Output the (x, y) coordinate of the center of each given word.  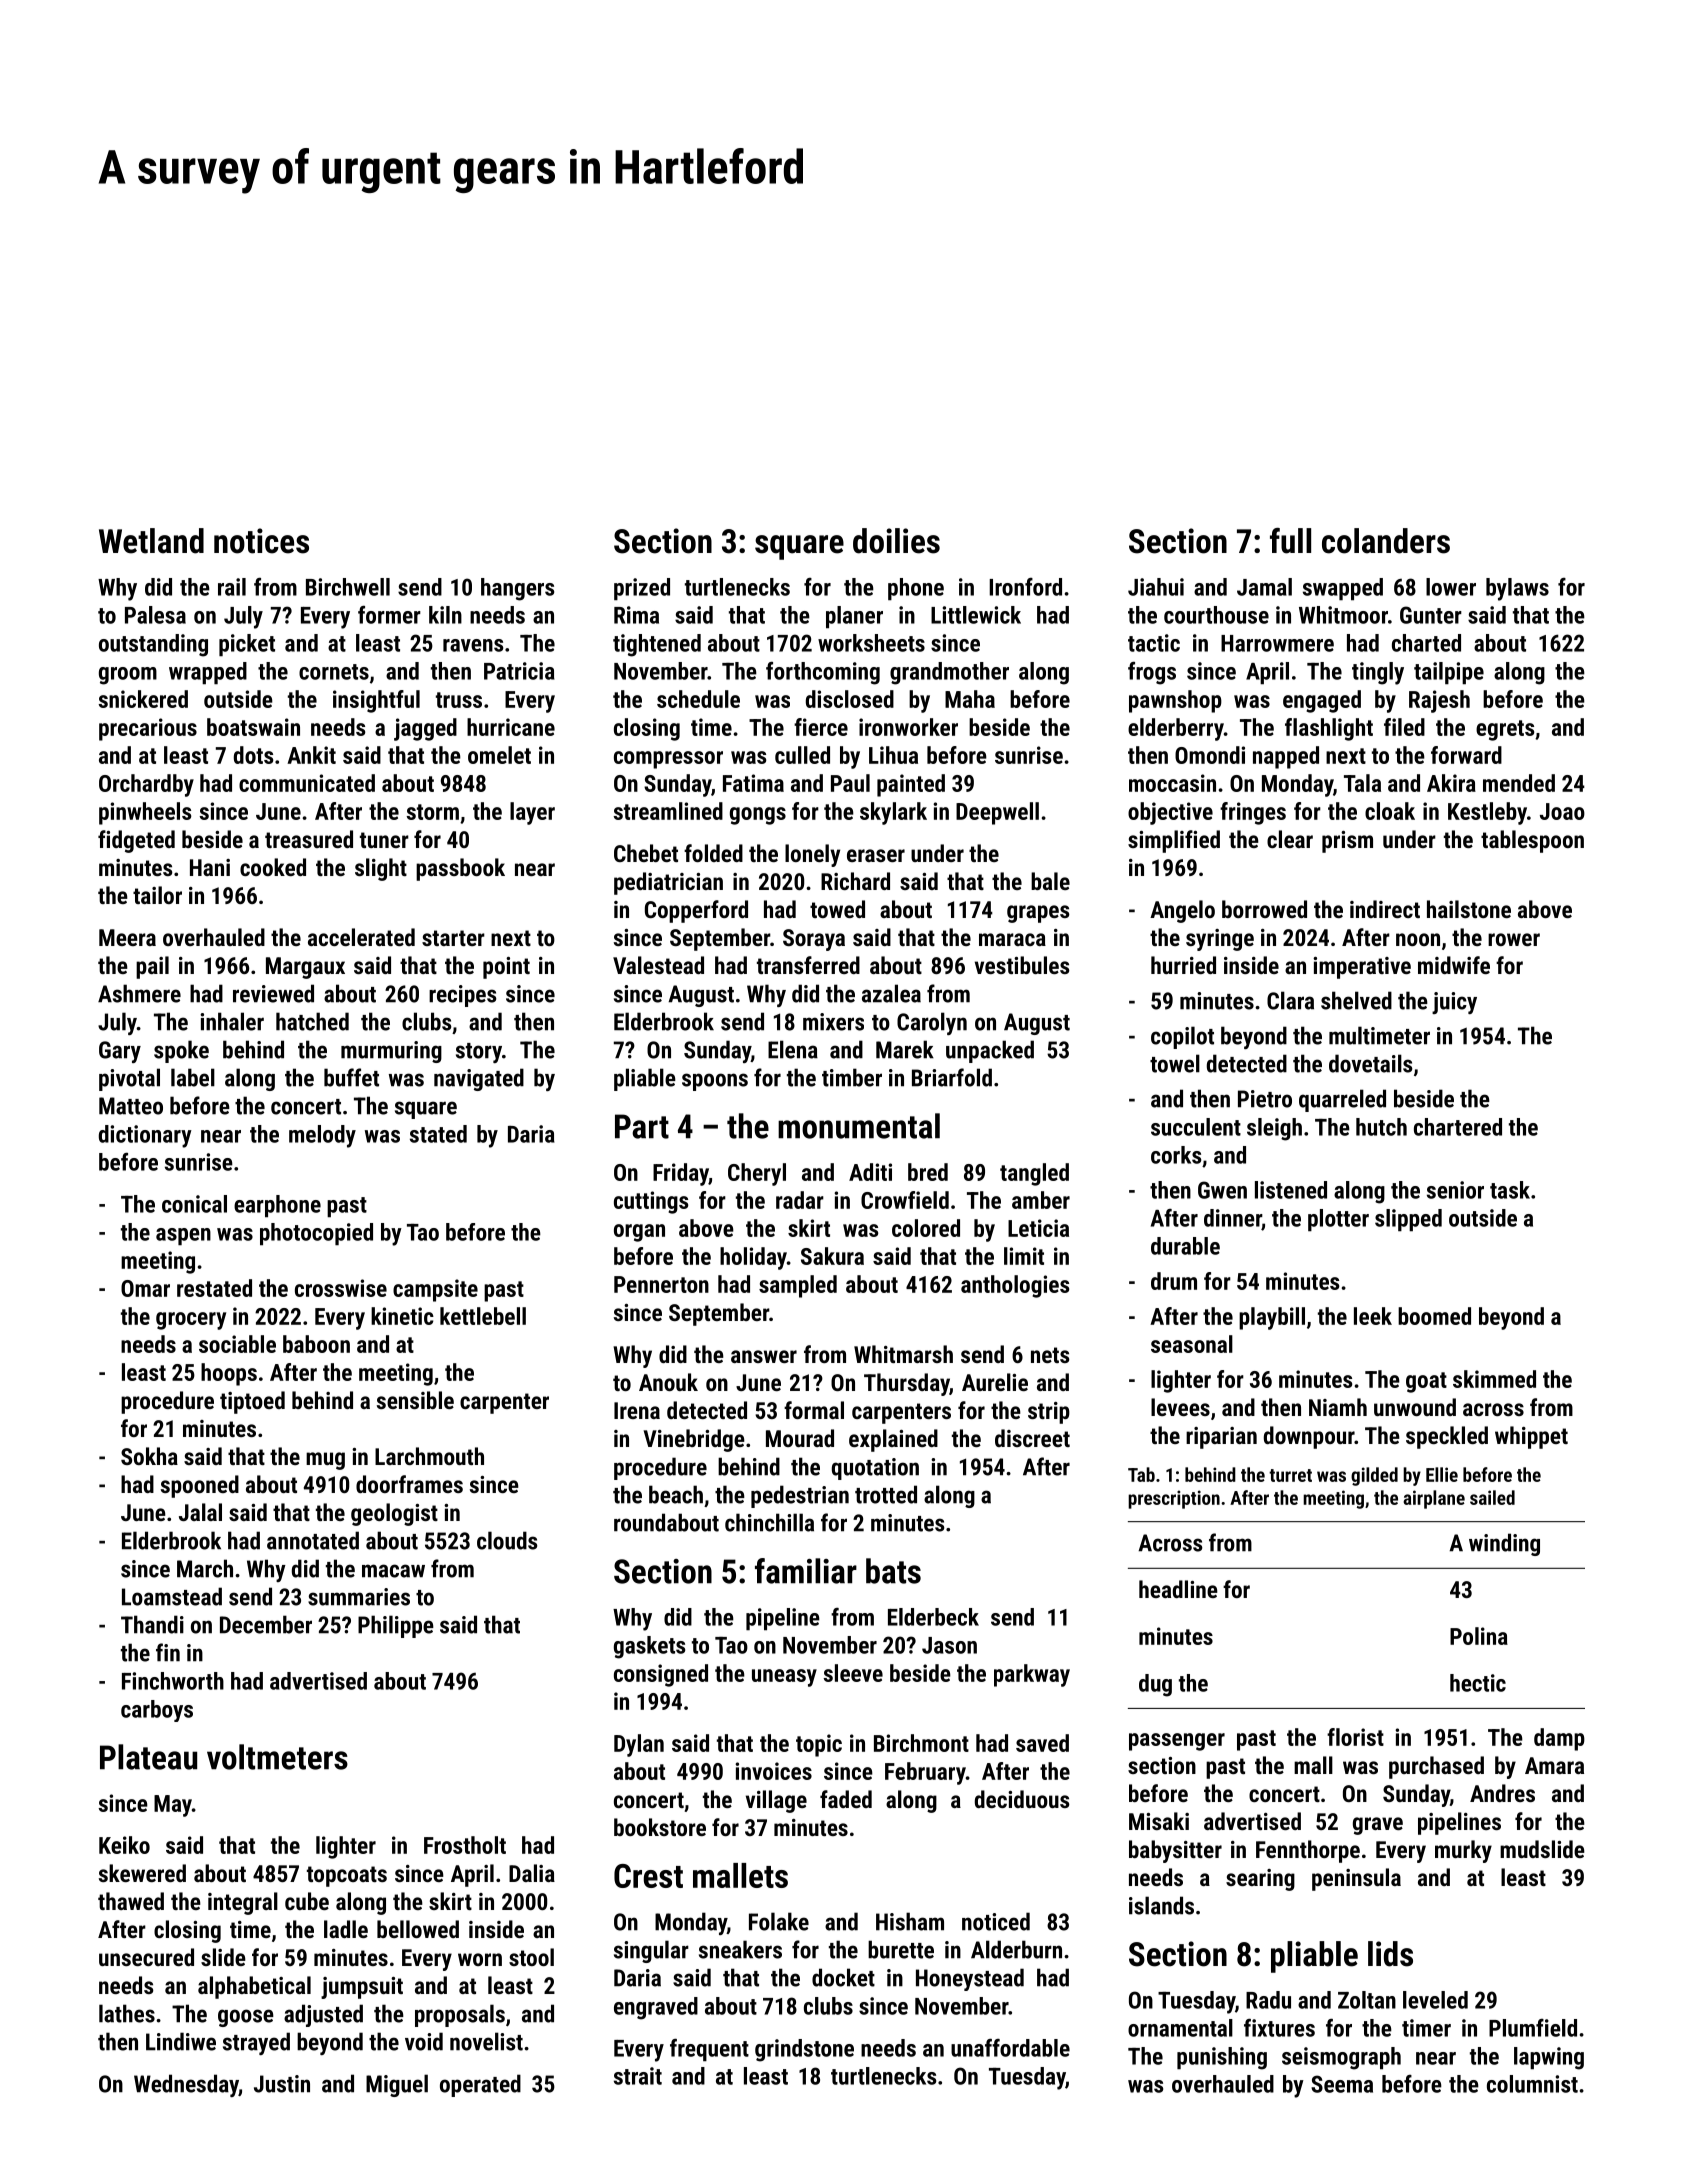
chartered (1458, 1127)
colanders (1386, 541)
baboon (316, 1344)
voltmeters (277, 1757)
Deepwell (997, 813)
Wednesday (186, 2085)
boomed (1434, 1316)
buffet (351, 1077)
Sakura (832, 1256)
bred (928, 1172)
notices (261, 541)
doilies (896, 541)
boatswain (253, 727)
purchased (1436, 1767)
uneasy (784, 1678)
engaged (1322, 701)
